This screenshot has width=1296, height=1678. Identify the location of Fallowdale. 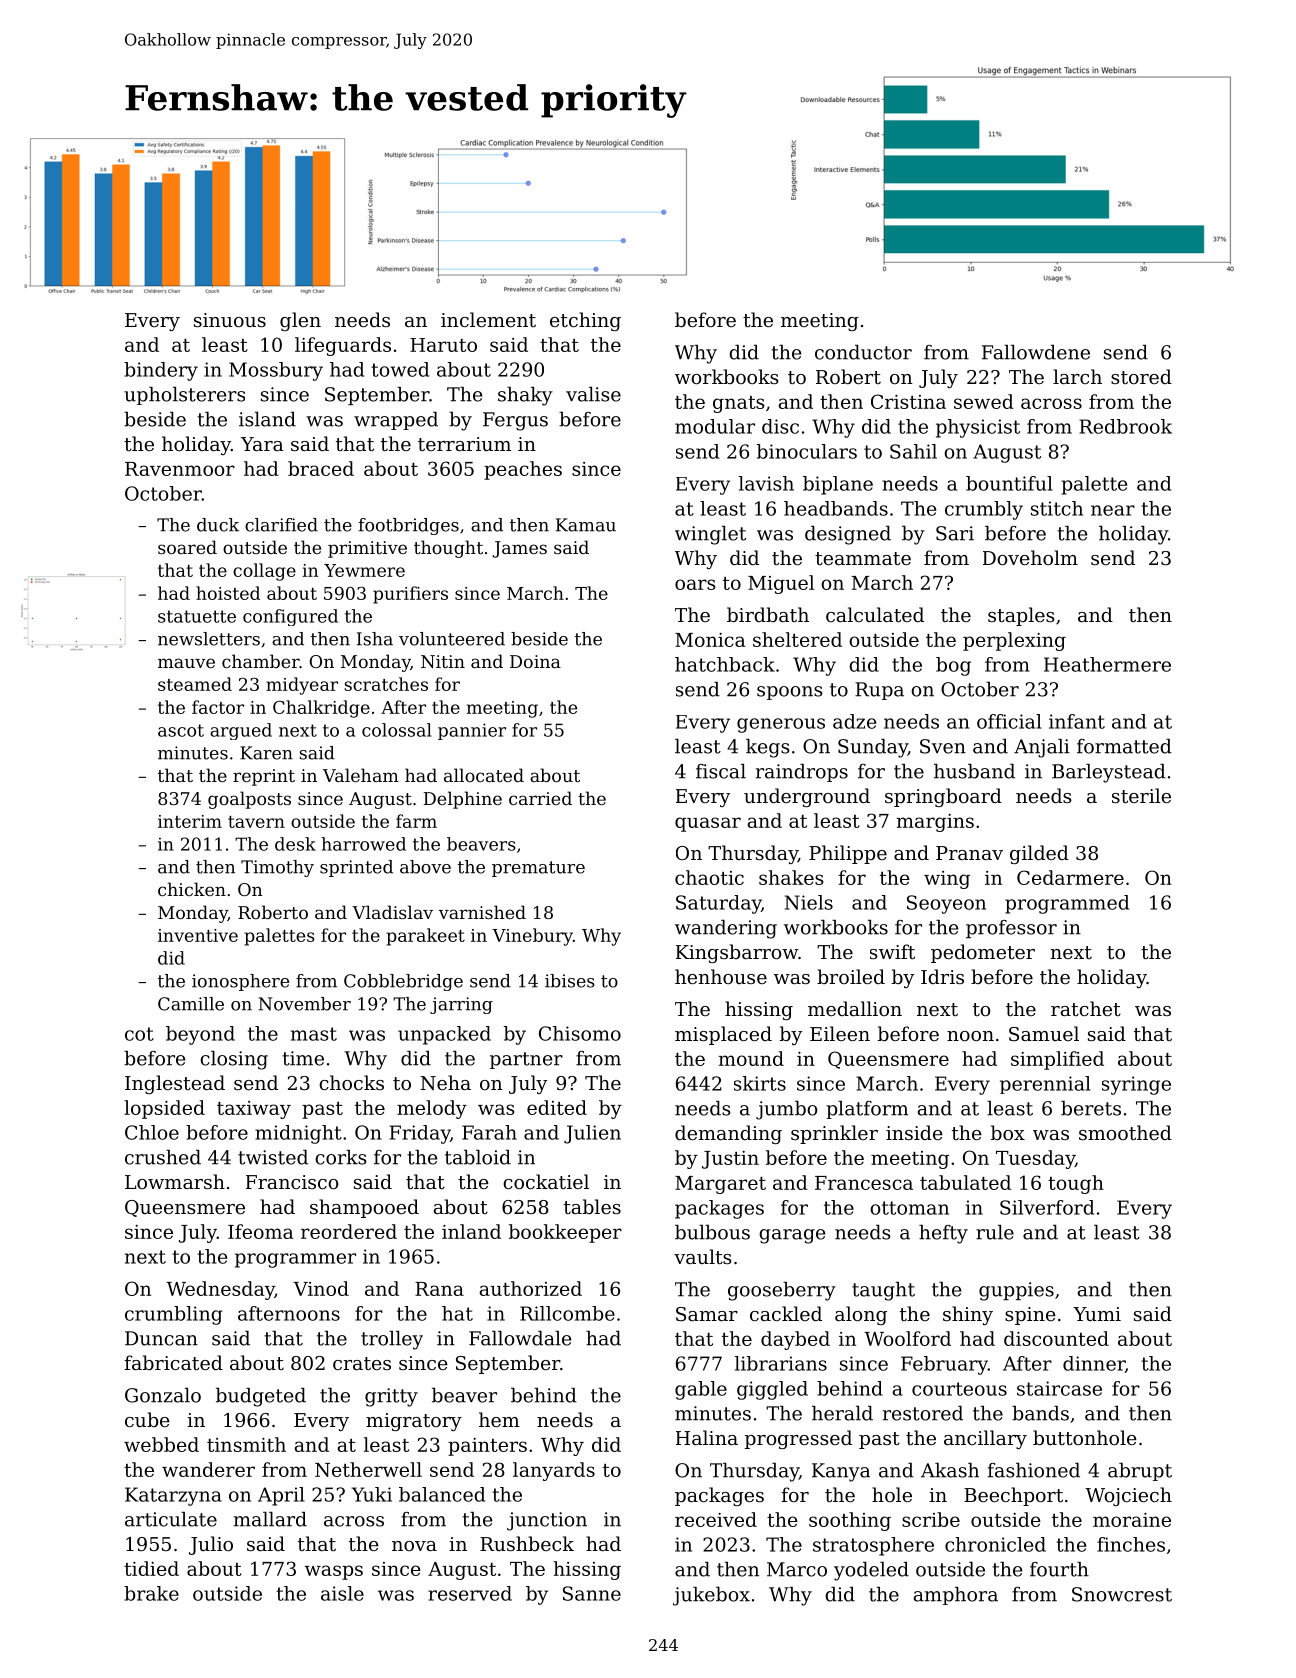
(520, 1338).
